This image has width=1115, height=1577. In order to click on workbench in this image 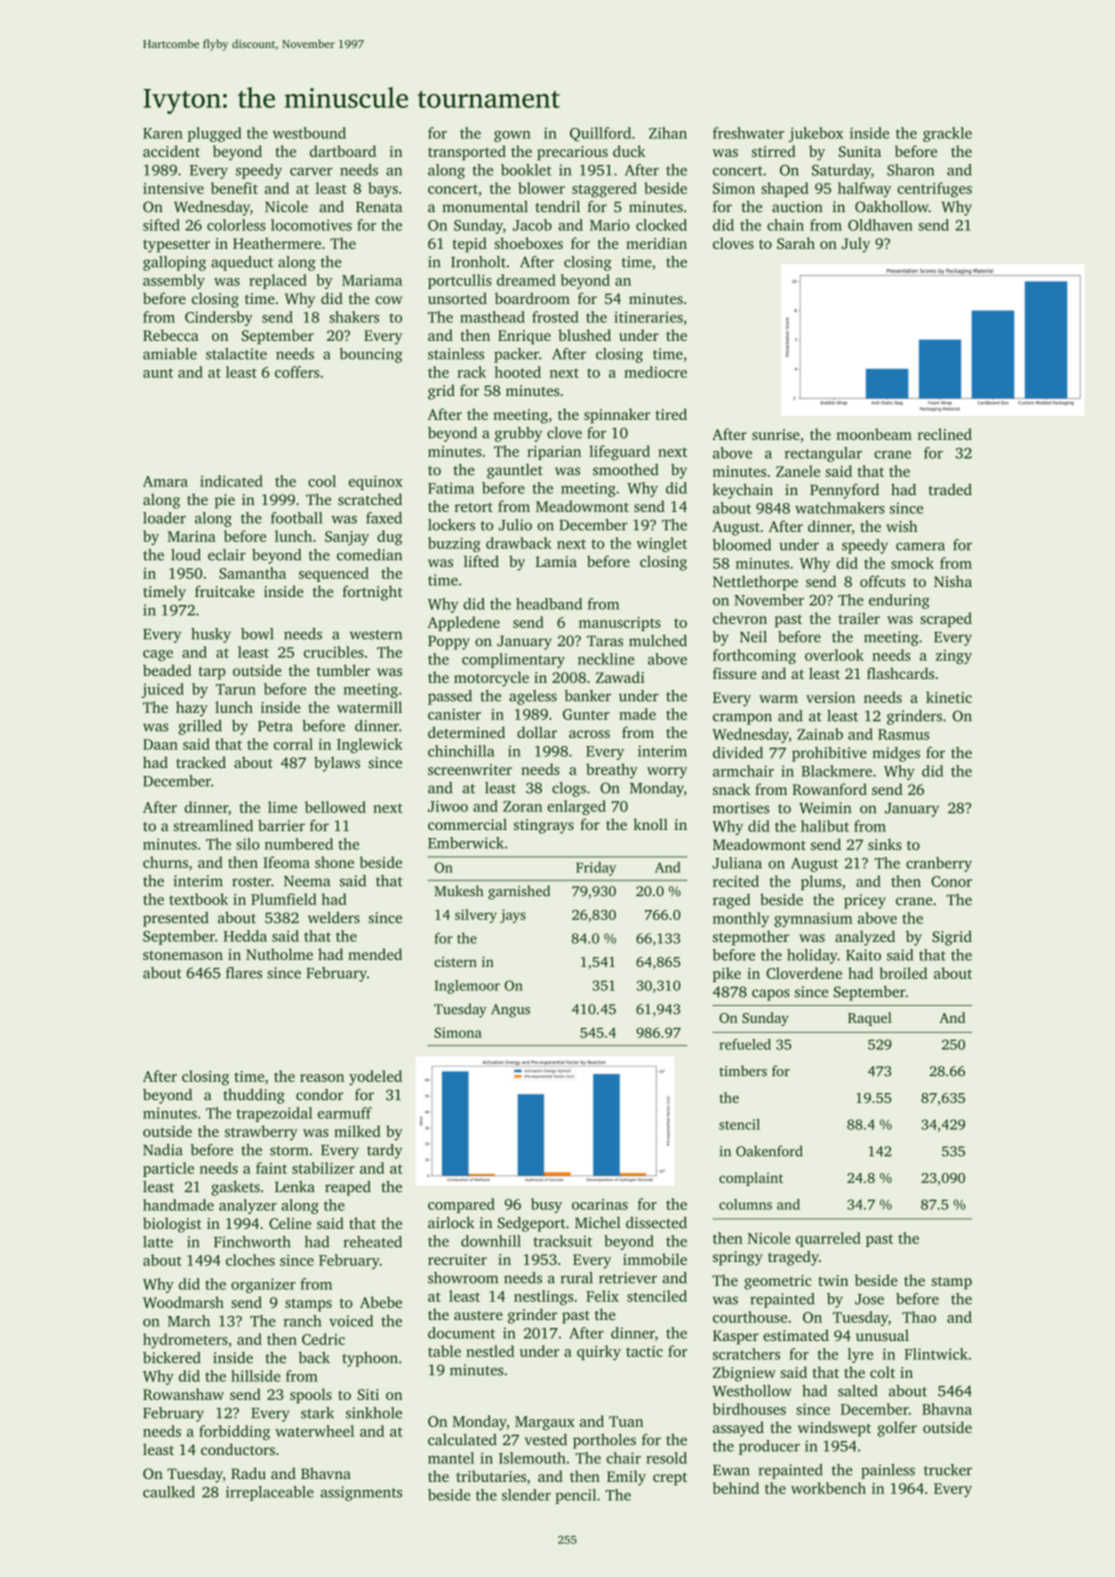, I will do `click(828, 1488)`.
